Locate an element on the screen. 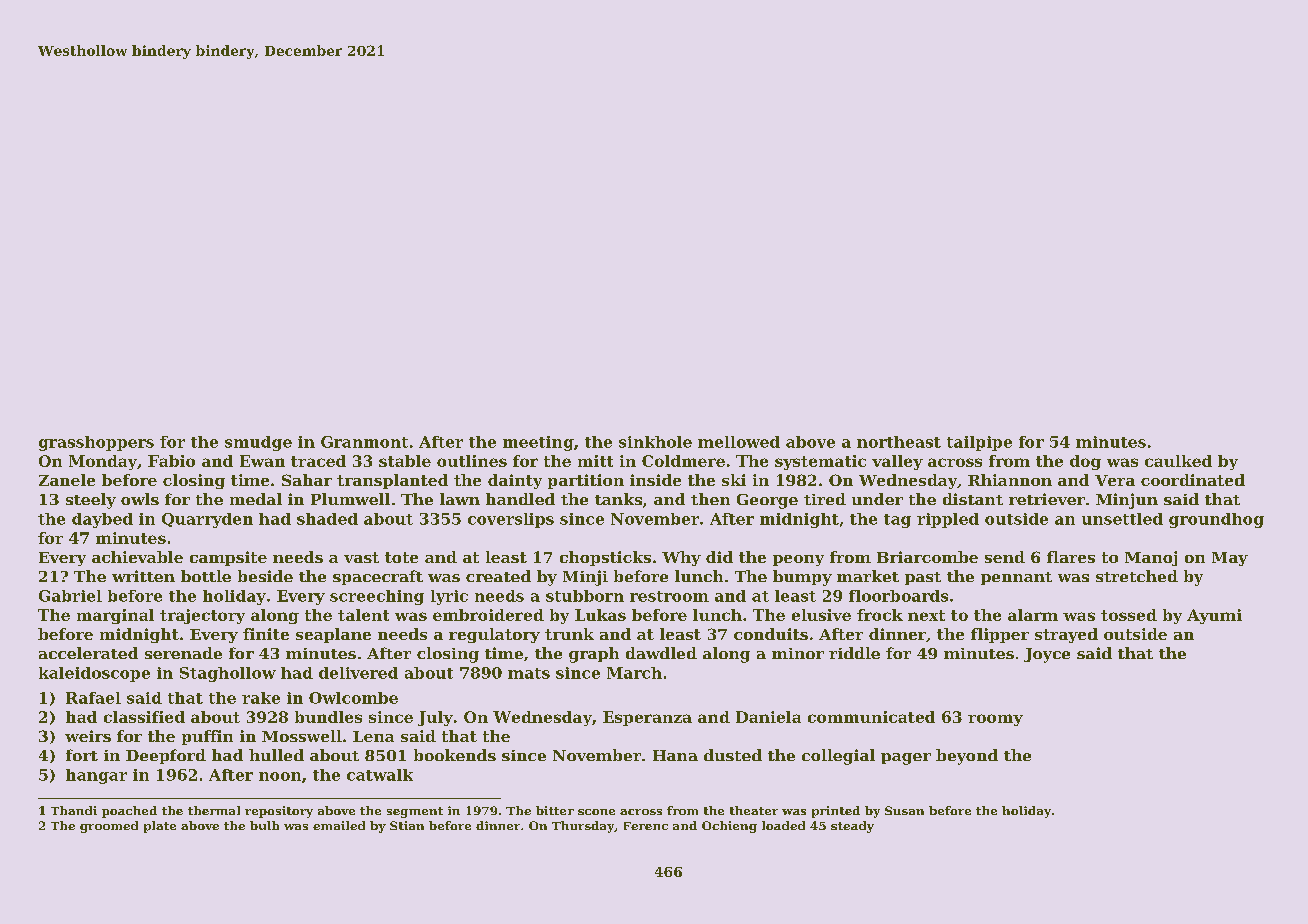 The width and height of the screenshot is (1308, 924). tailpipe is located at coordinates (979, 443).
